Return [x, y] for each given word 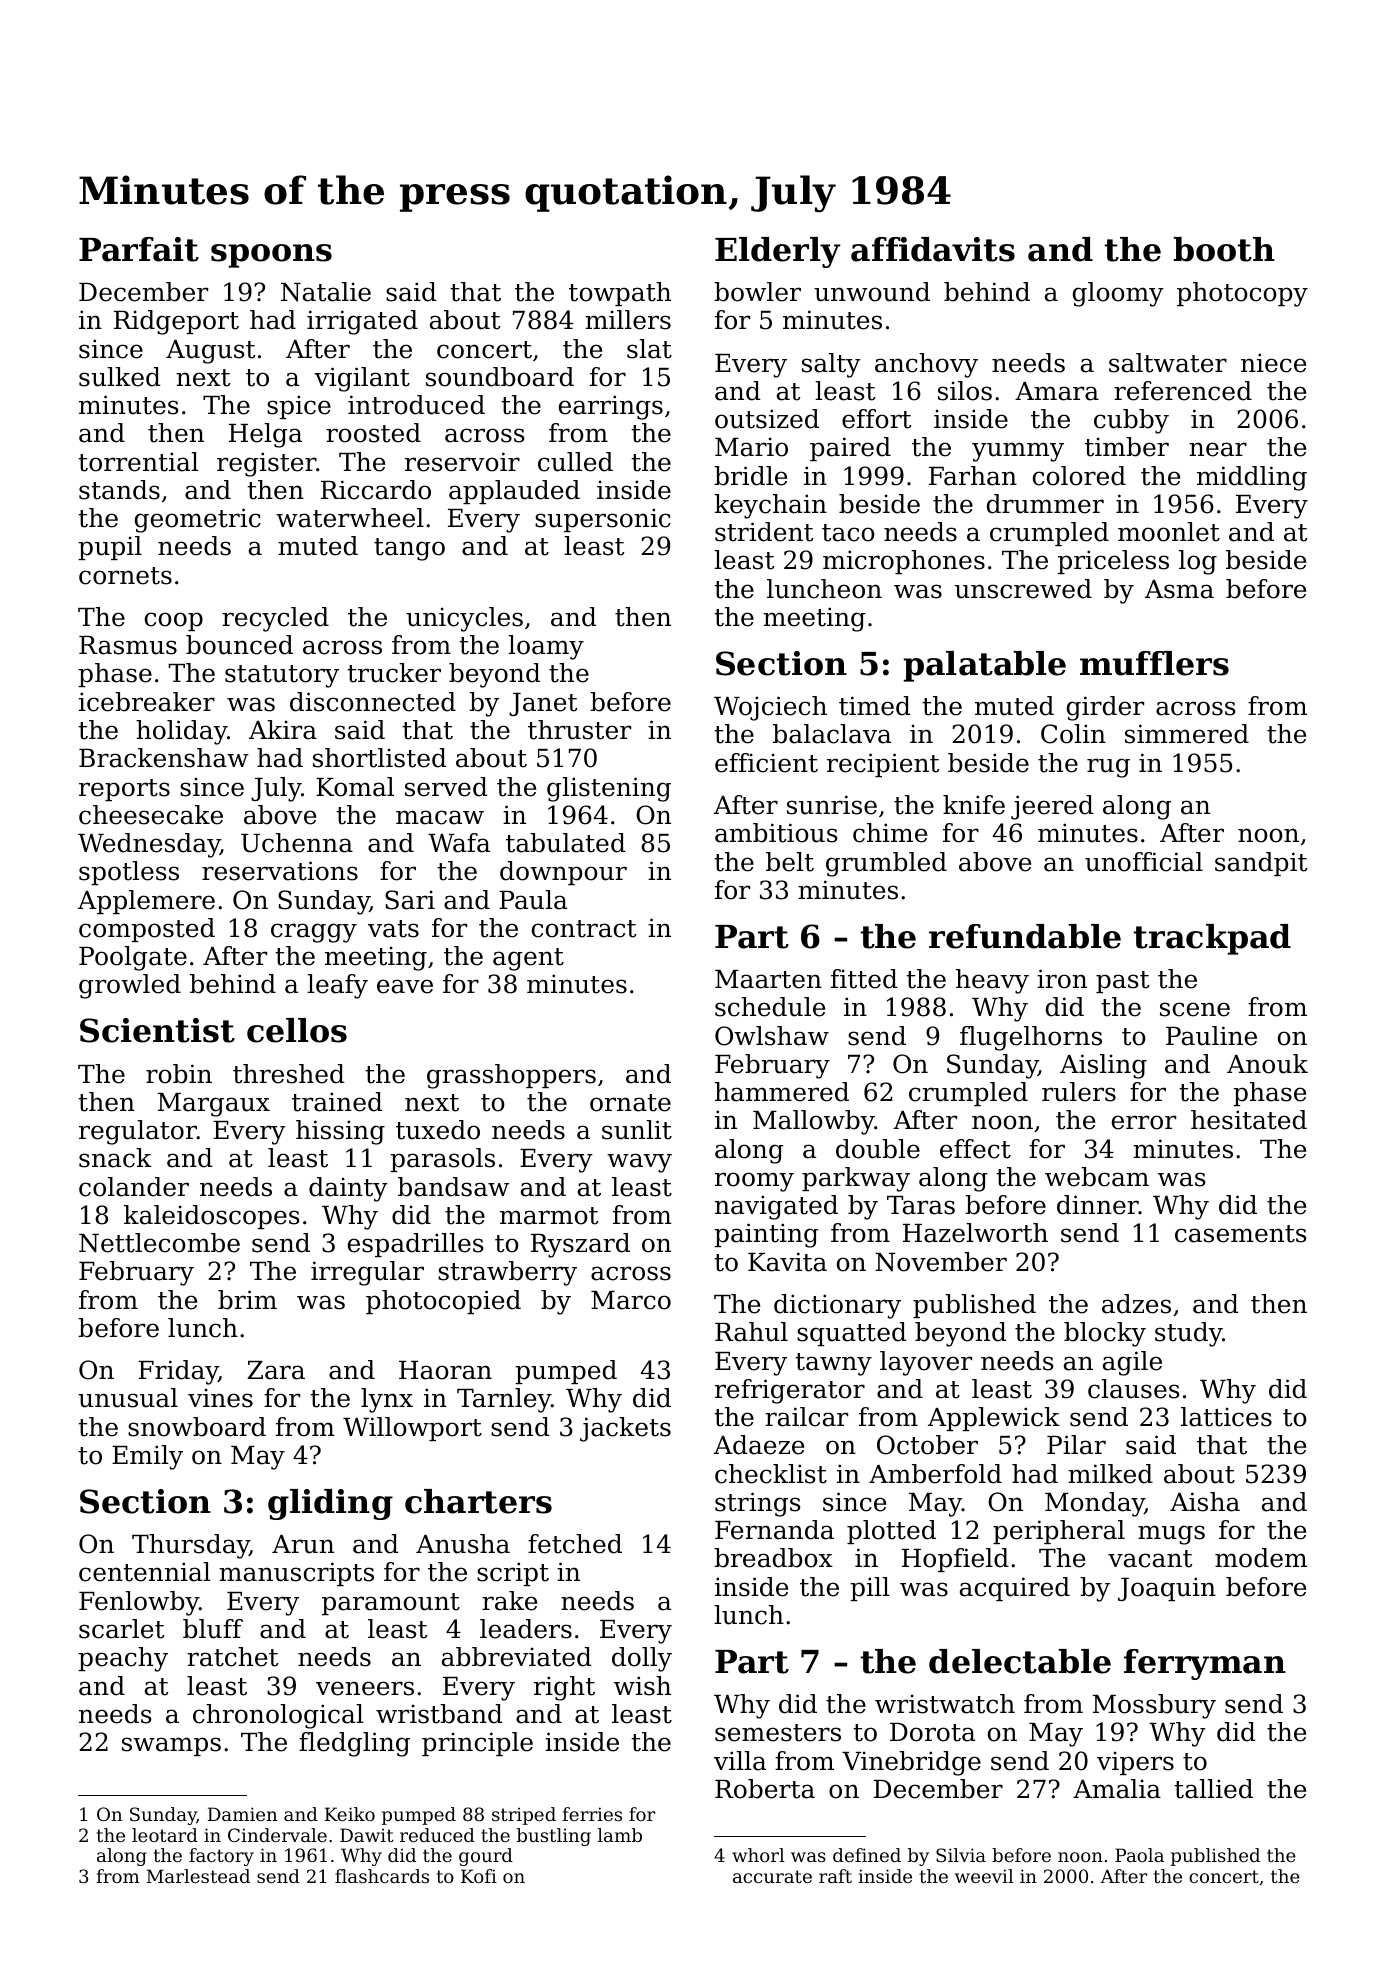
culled [575, 462]
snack [115, 1158]
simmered [1187, 734]
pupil [110, 548]
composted [147, 930]
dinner [1098, 1205]
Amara [1057, 391]
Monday [1095, 1504]
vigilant [362, 379]
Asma [1179, 589]
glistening [609, 789]
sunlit [637, 1130]
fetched [575, 1544]
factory [221, 1857]
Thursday [191, 1546]
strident [764, 532]
